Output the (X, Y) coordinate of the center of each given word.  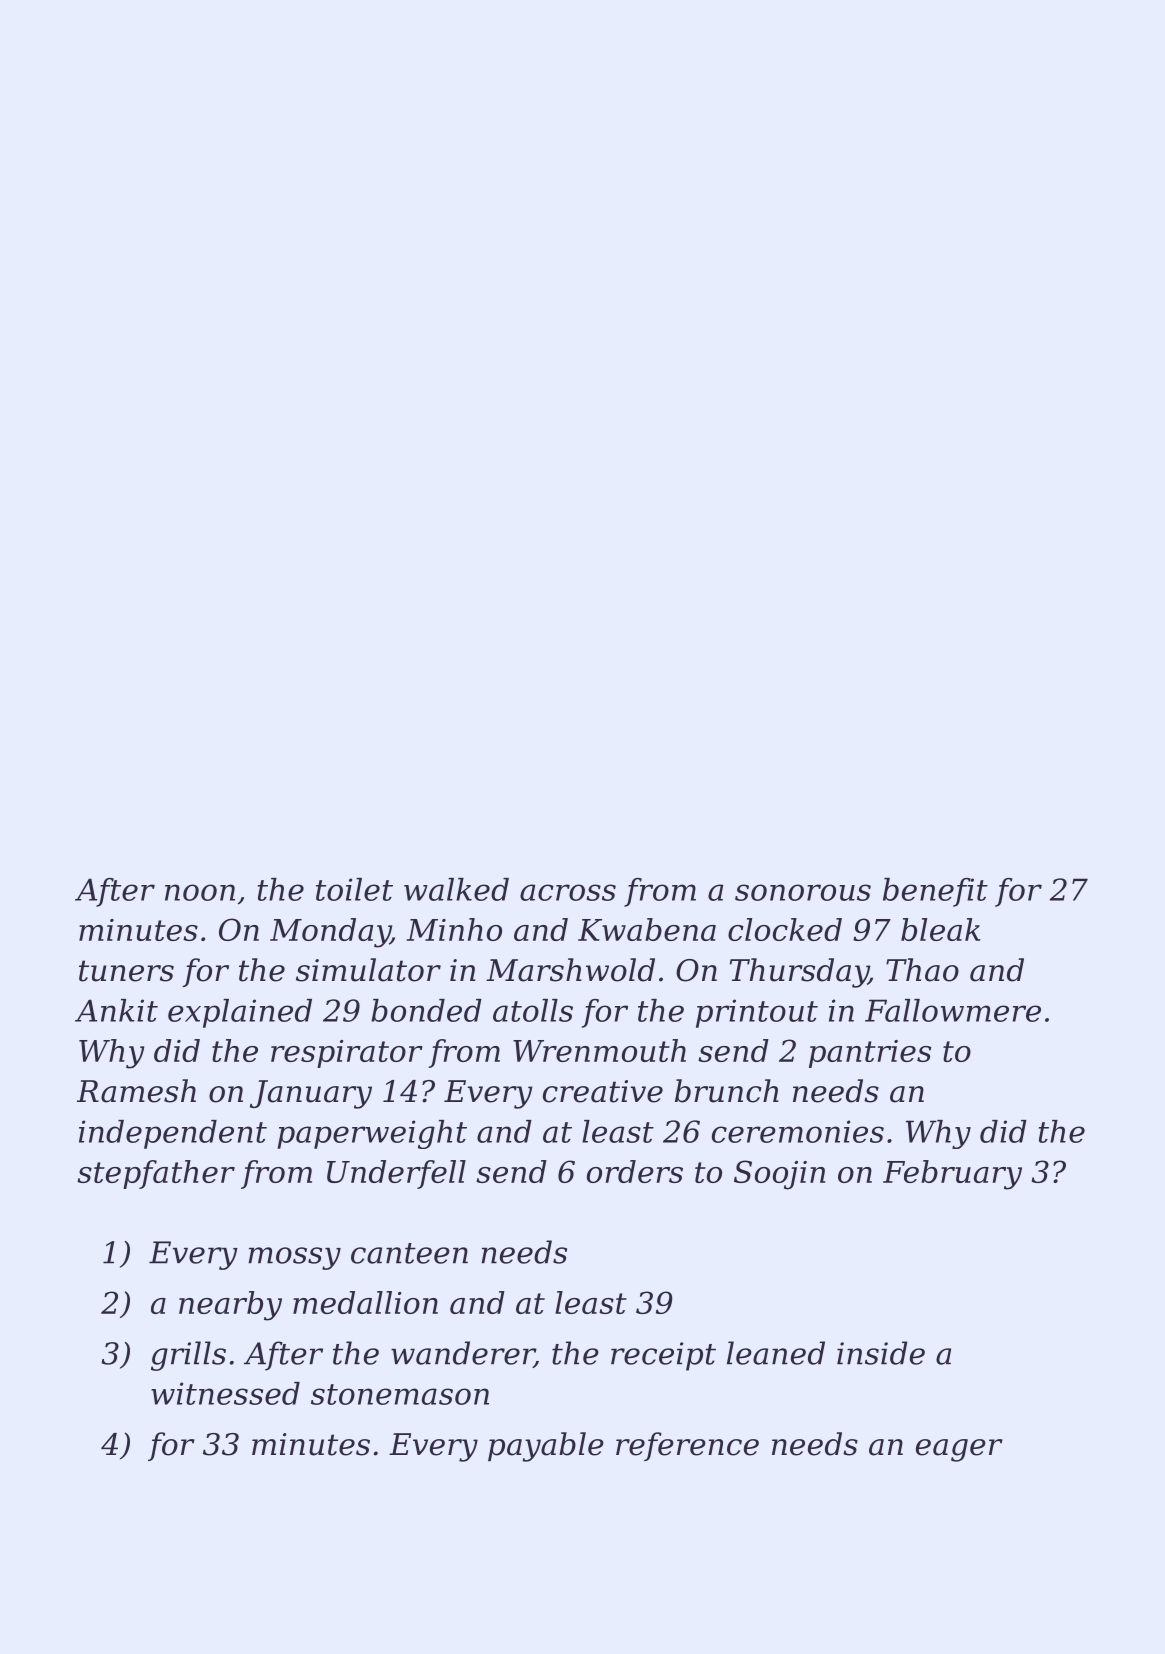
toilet (354, 889)
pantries (870, 1054)
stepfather (156, 1174)
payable (546, 1447)
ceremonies (798, 1131)
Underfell (396, 1174)
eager (959, 1450)
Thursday (799, 973)
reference (687, 1446)
